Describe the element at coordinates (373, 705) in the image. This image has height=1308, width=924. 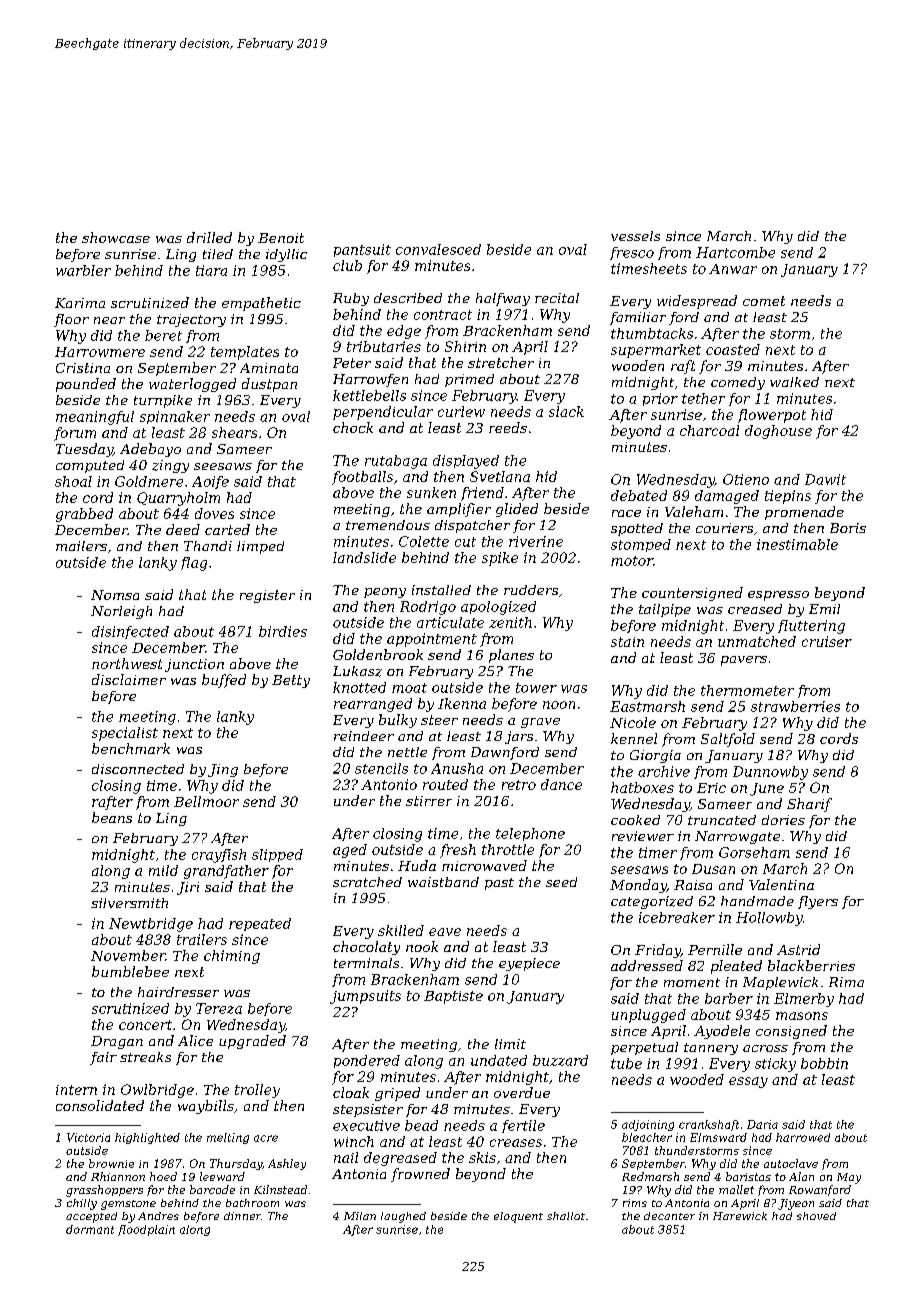
I see `rearranged` at that location.
